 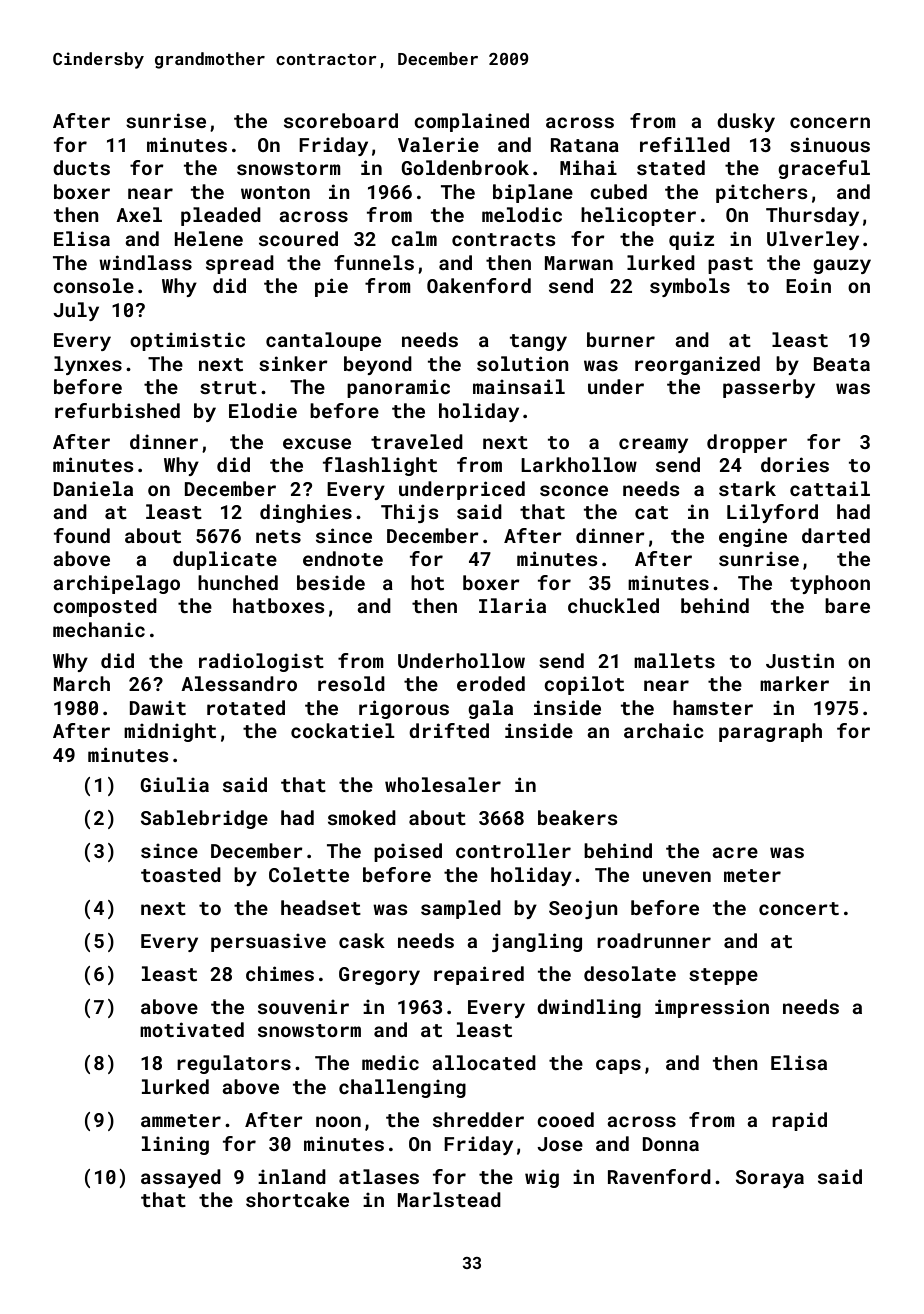 I want to click on paragraph, so click(x=770, y=732).
